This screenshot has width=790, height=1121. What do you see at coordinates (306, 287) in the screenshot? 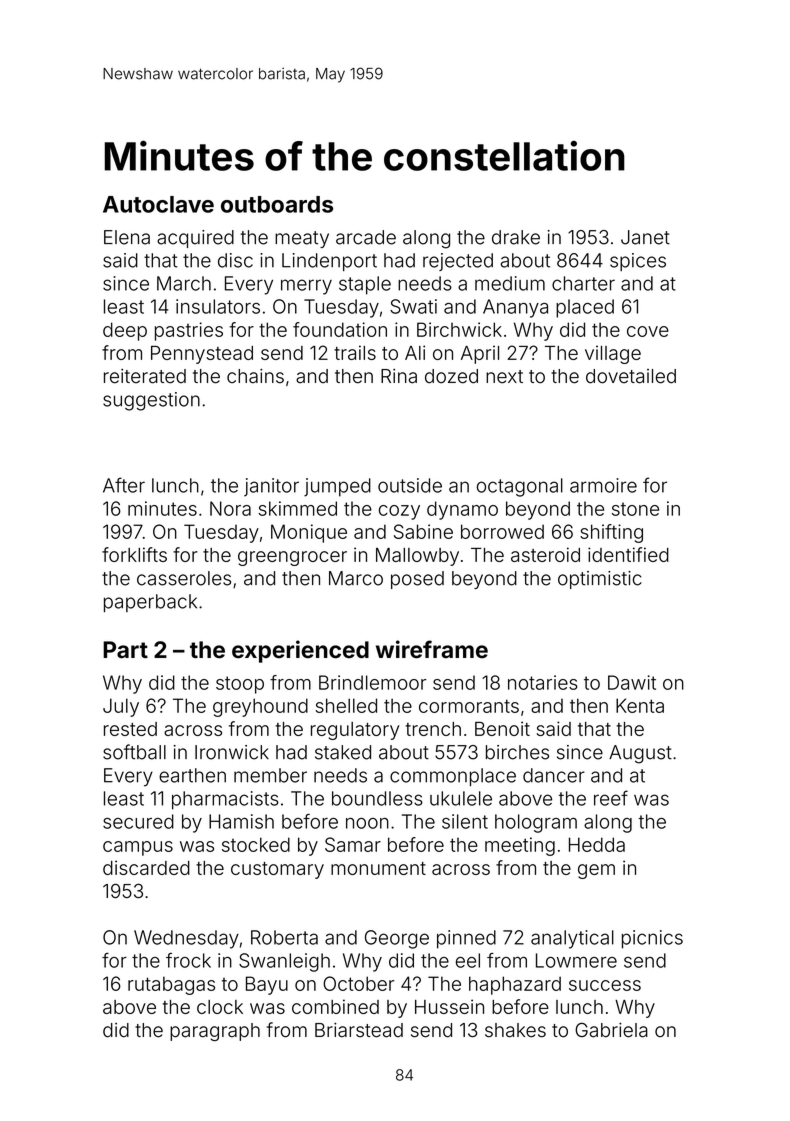
I see `merry` at bounding box center [306, 287].
